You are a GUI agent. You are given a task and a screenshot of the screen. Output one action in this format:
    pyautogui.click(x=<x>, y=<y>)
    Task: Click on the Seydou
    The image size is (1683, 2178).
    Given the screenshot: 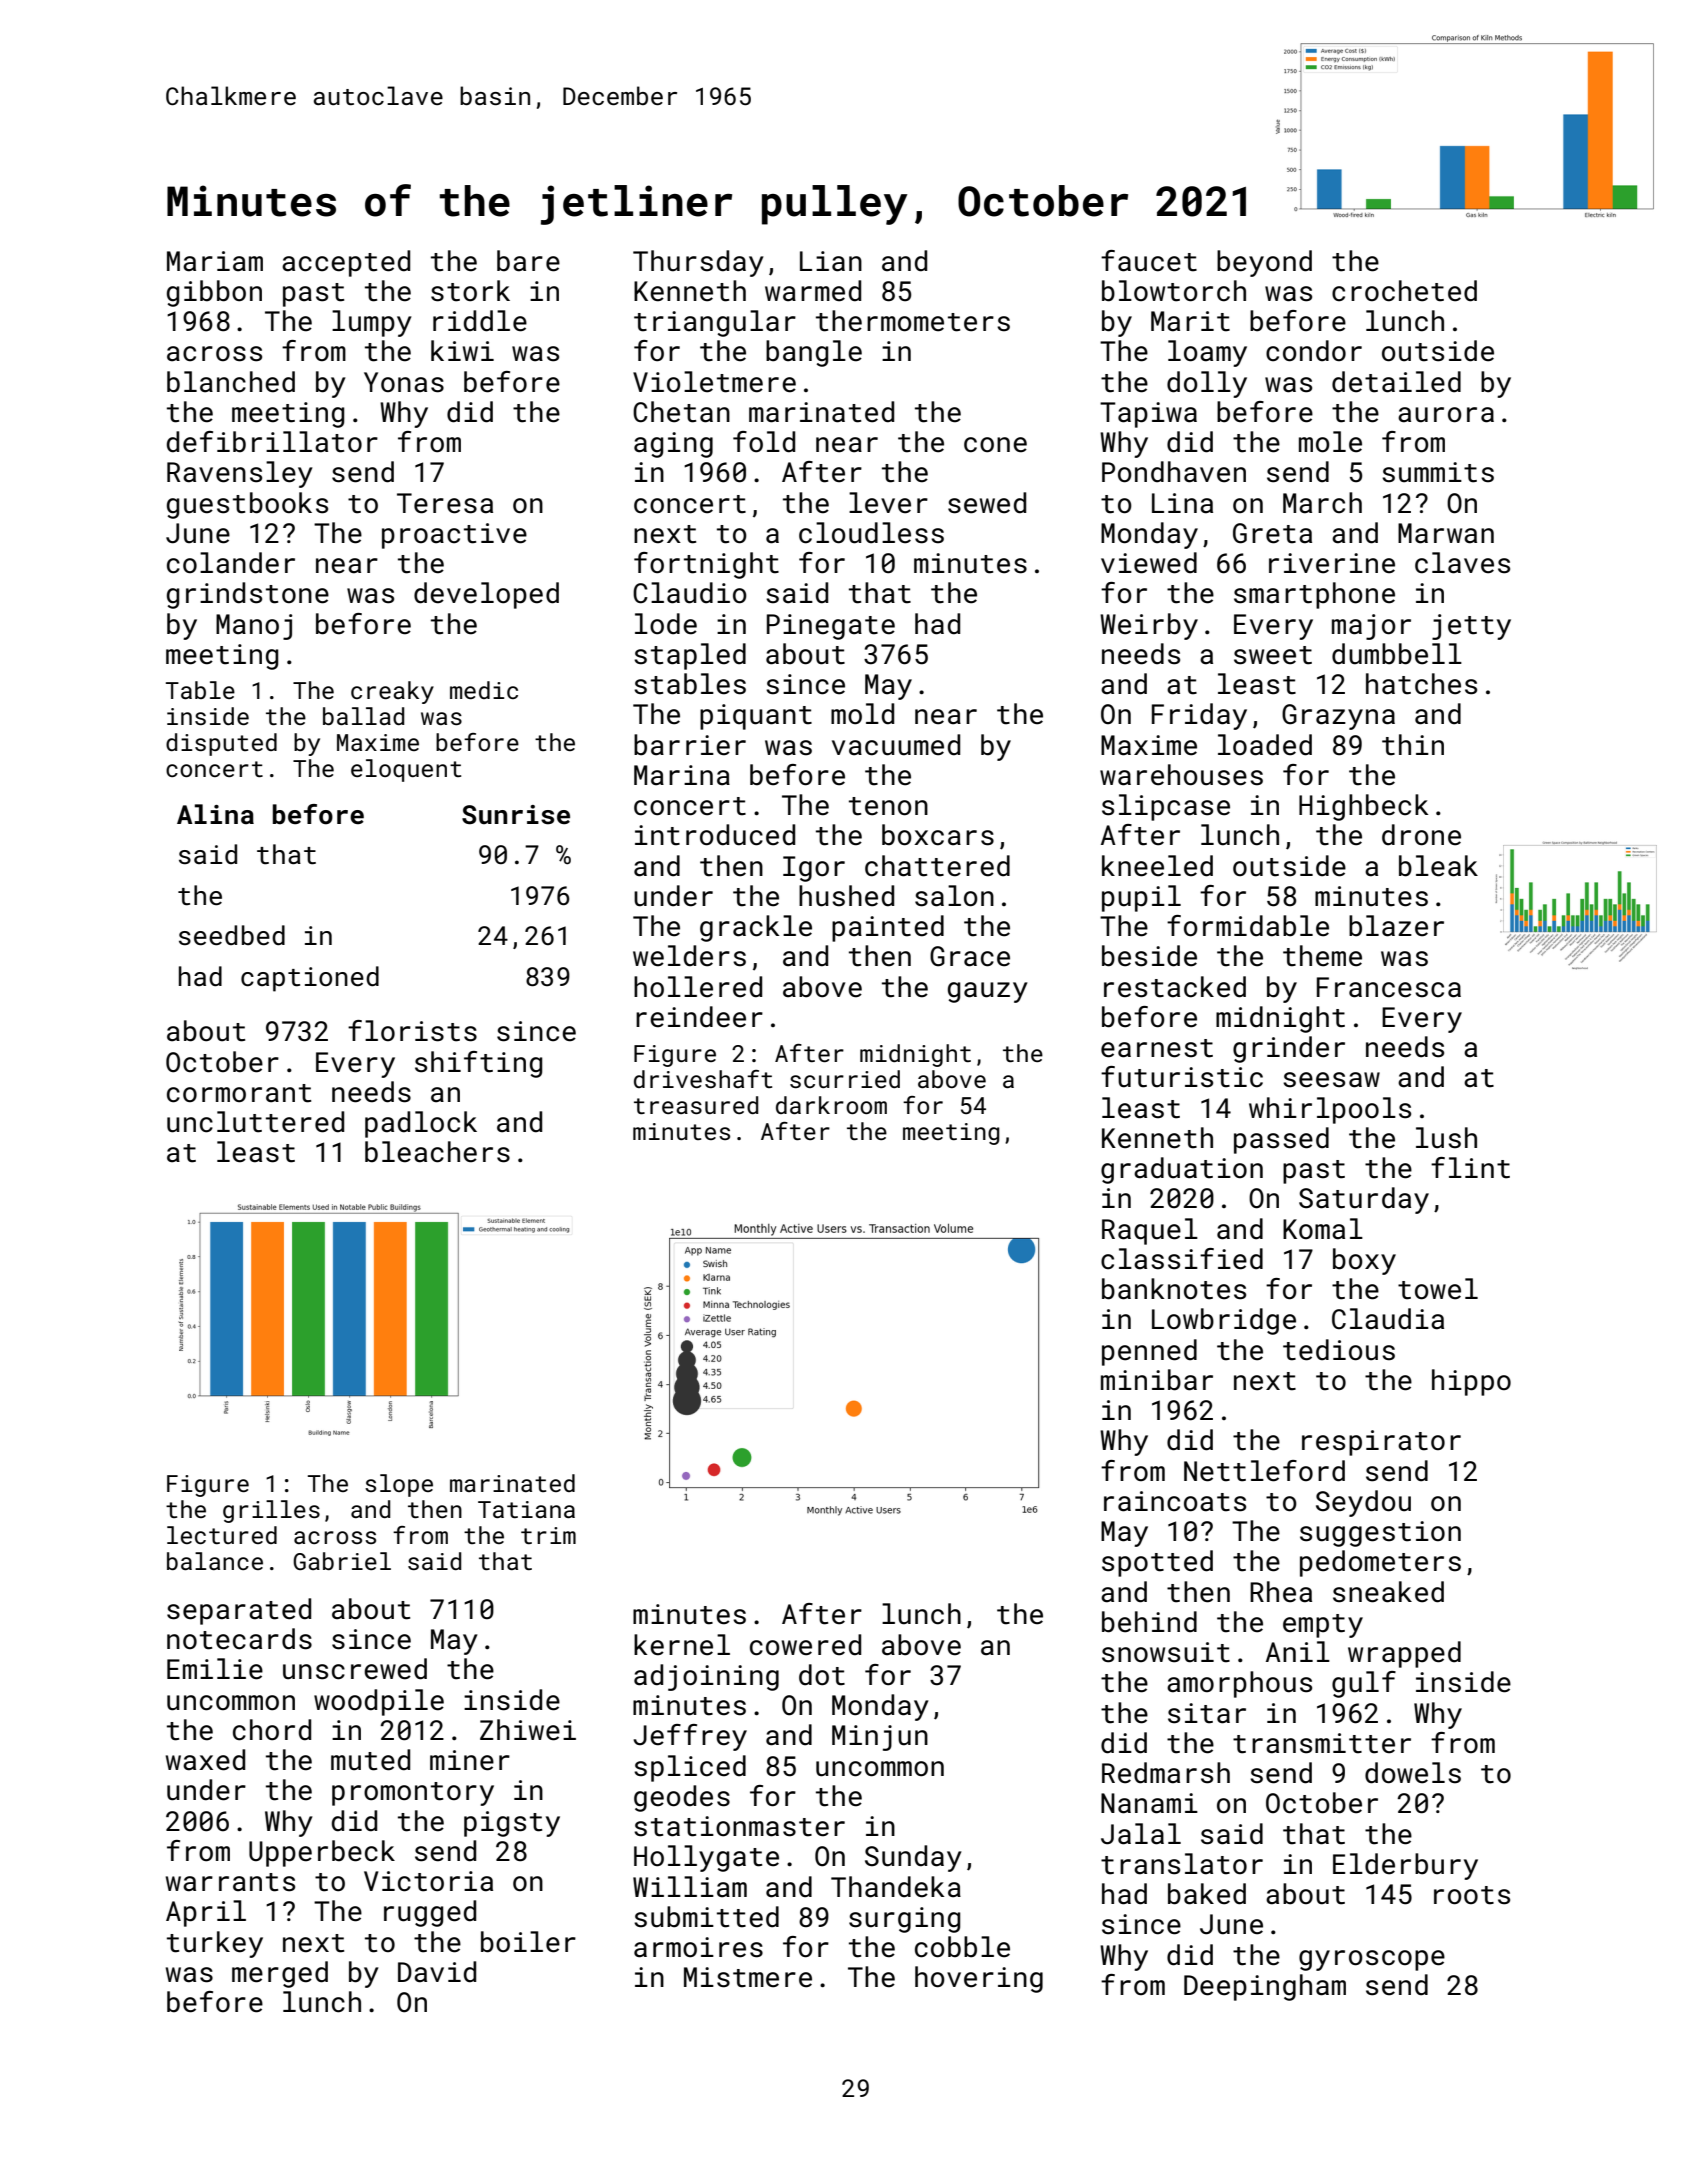 What is the action you would take?
    pyautogui.click(x=1363, y=1503)
